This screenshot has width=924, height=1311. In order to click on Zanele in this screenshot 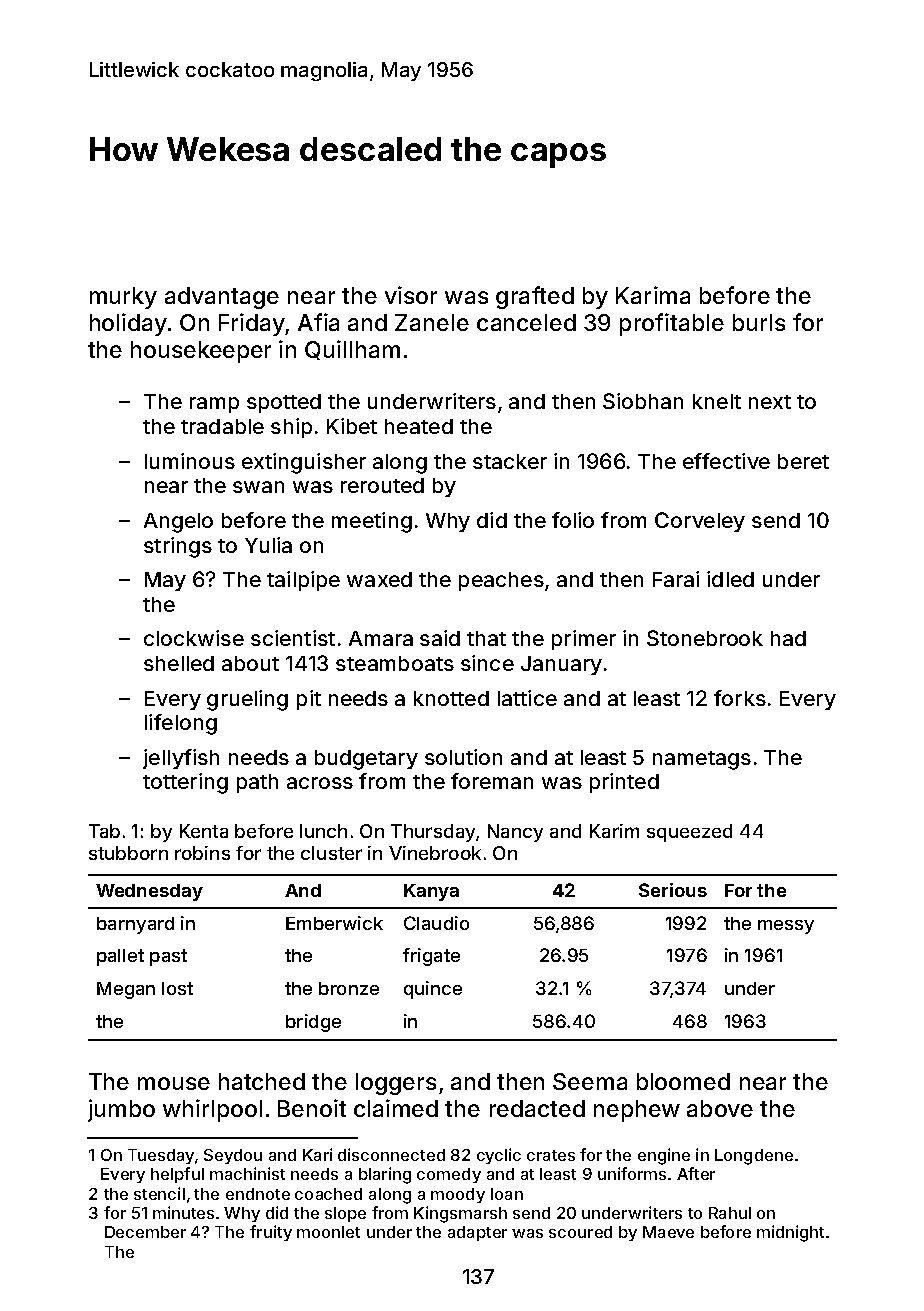, I will do `click(432, 322)`.
